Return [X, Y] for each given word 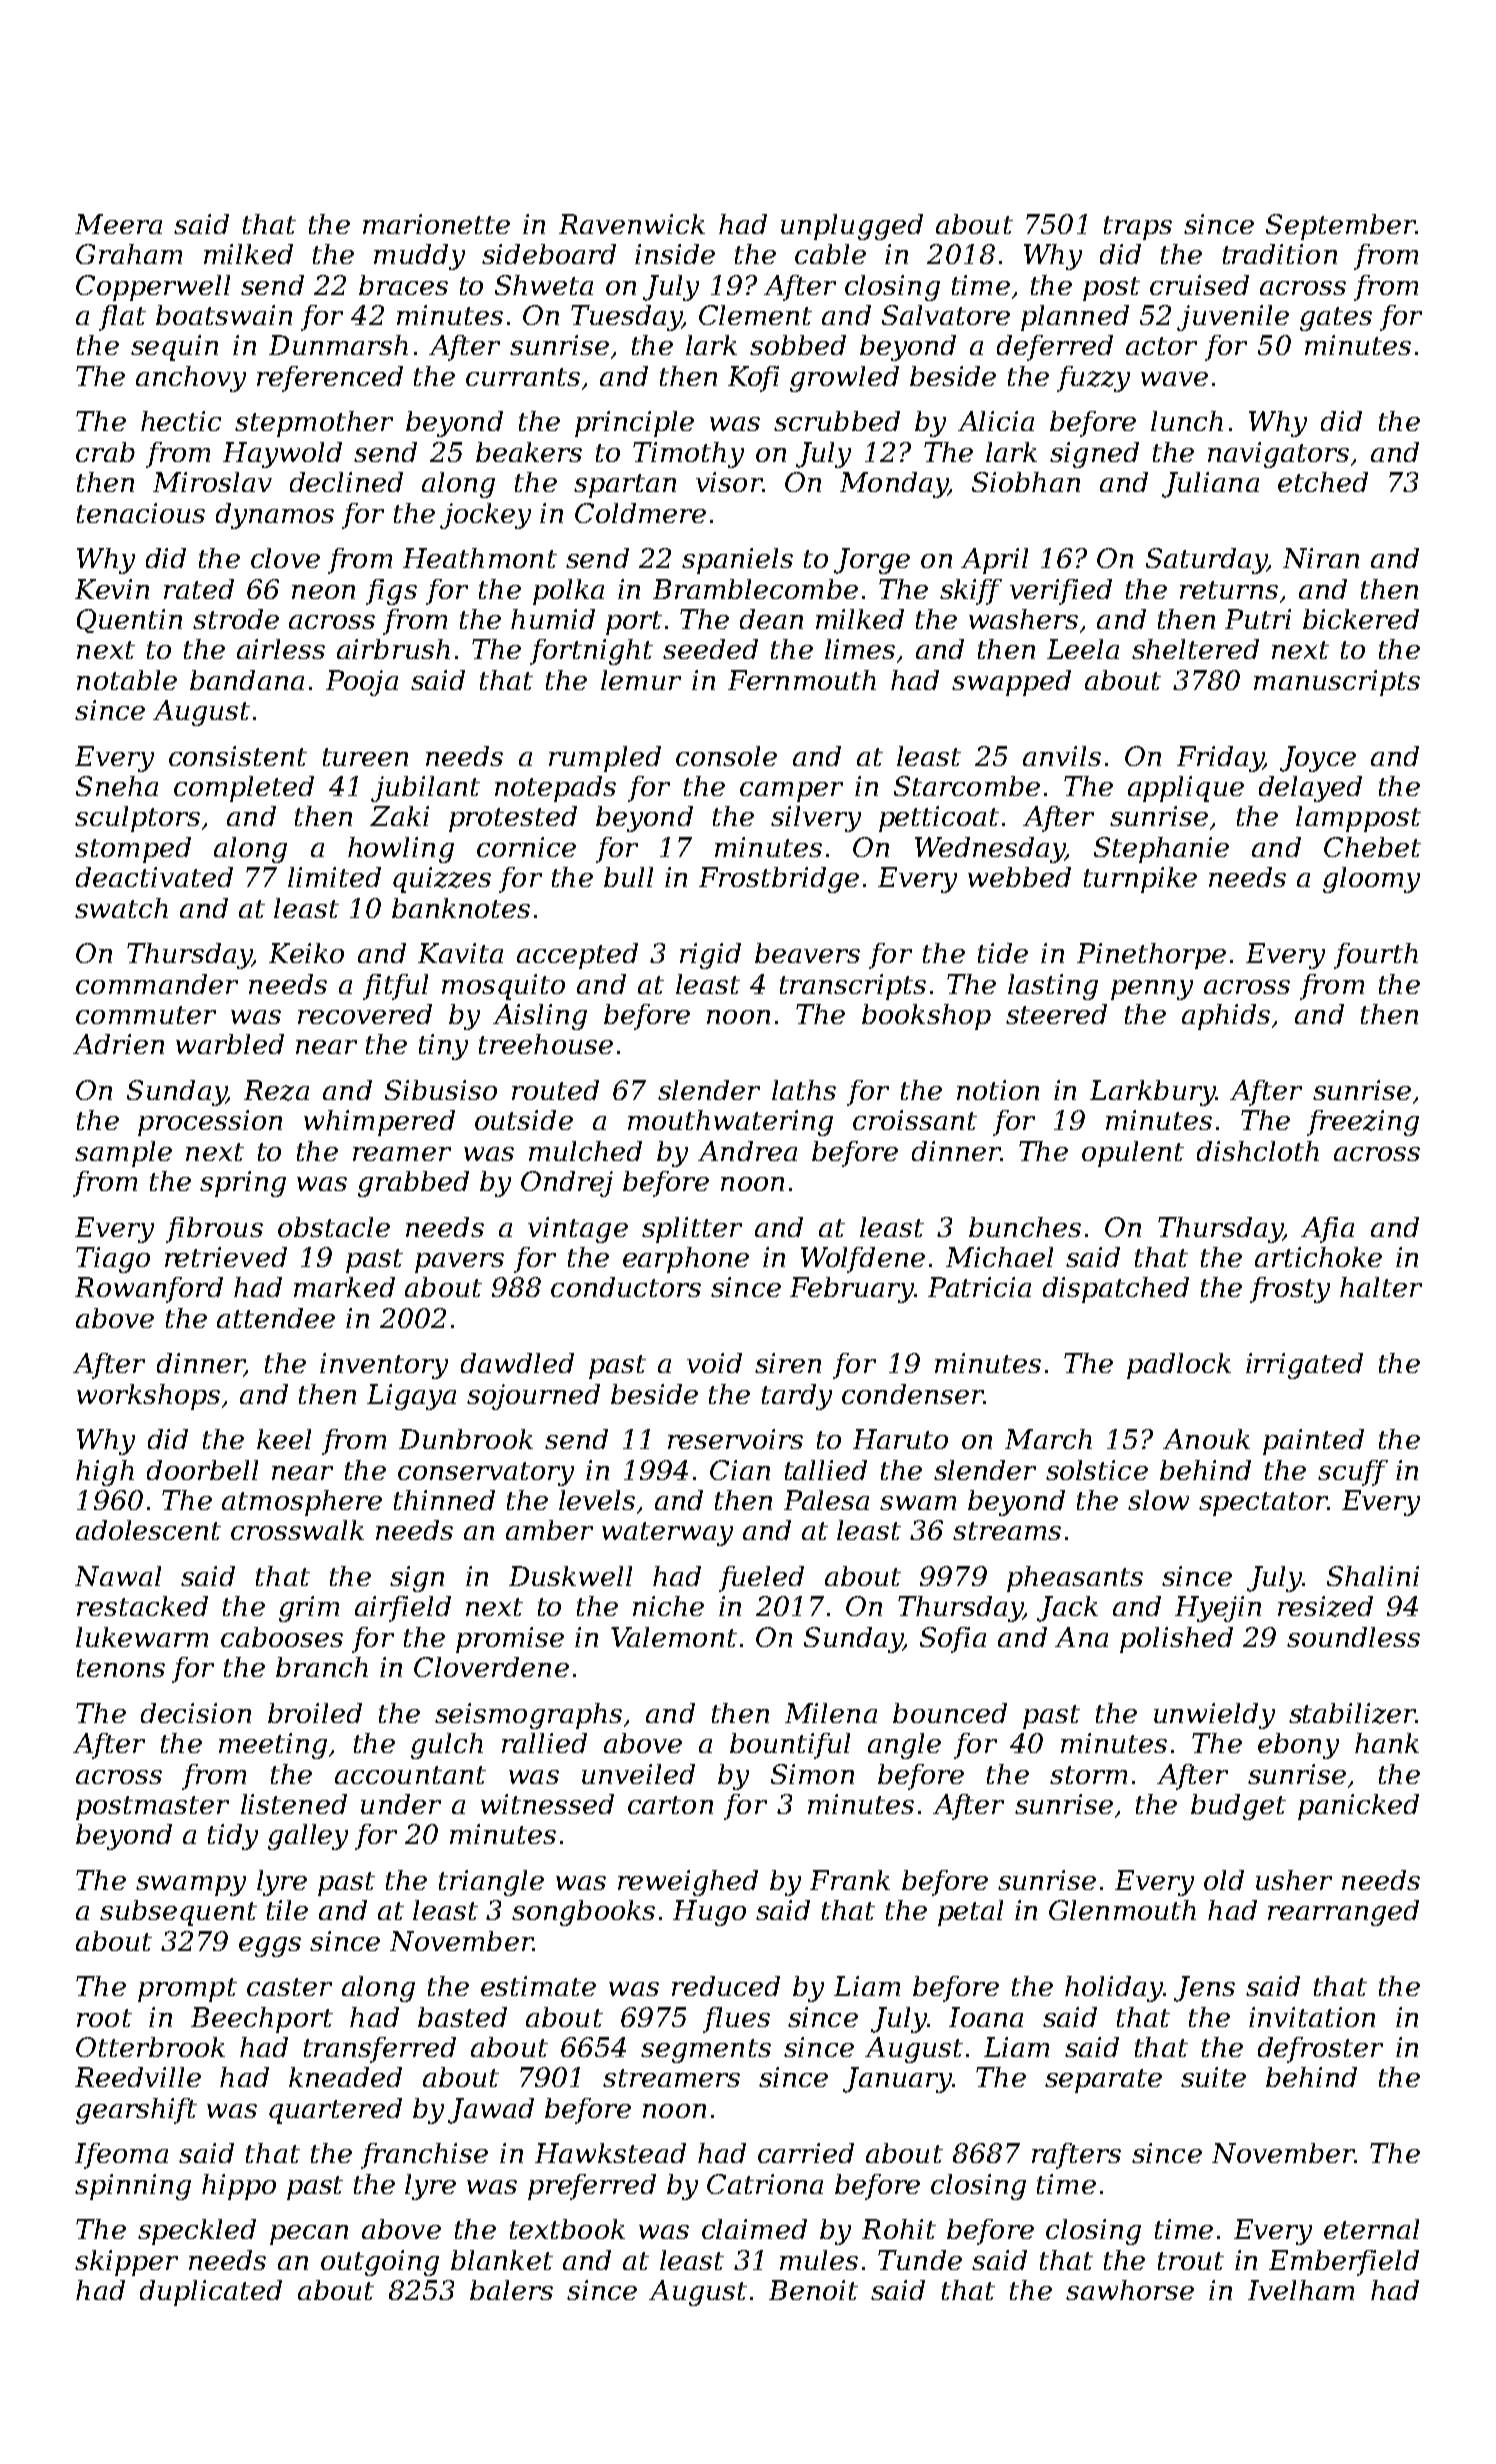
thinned [444, 1500]
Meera [118, 224]
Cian [740, 1470]
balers [511, 2290]
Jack [1067, 1609]
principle [634, 424]
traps [1138, 228]
